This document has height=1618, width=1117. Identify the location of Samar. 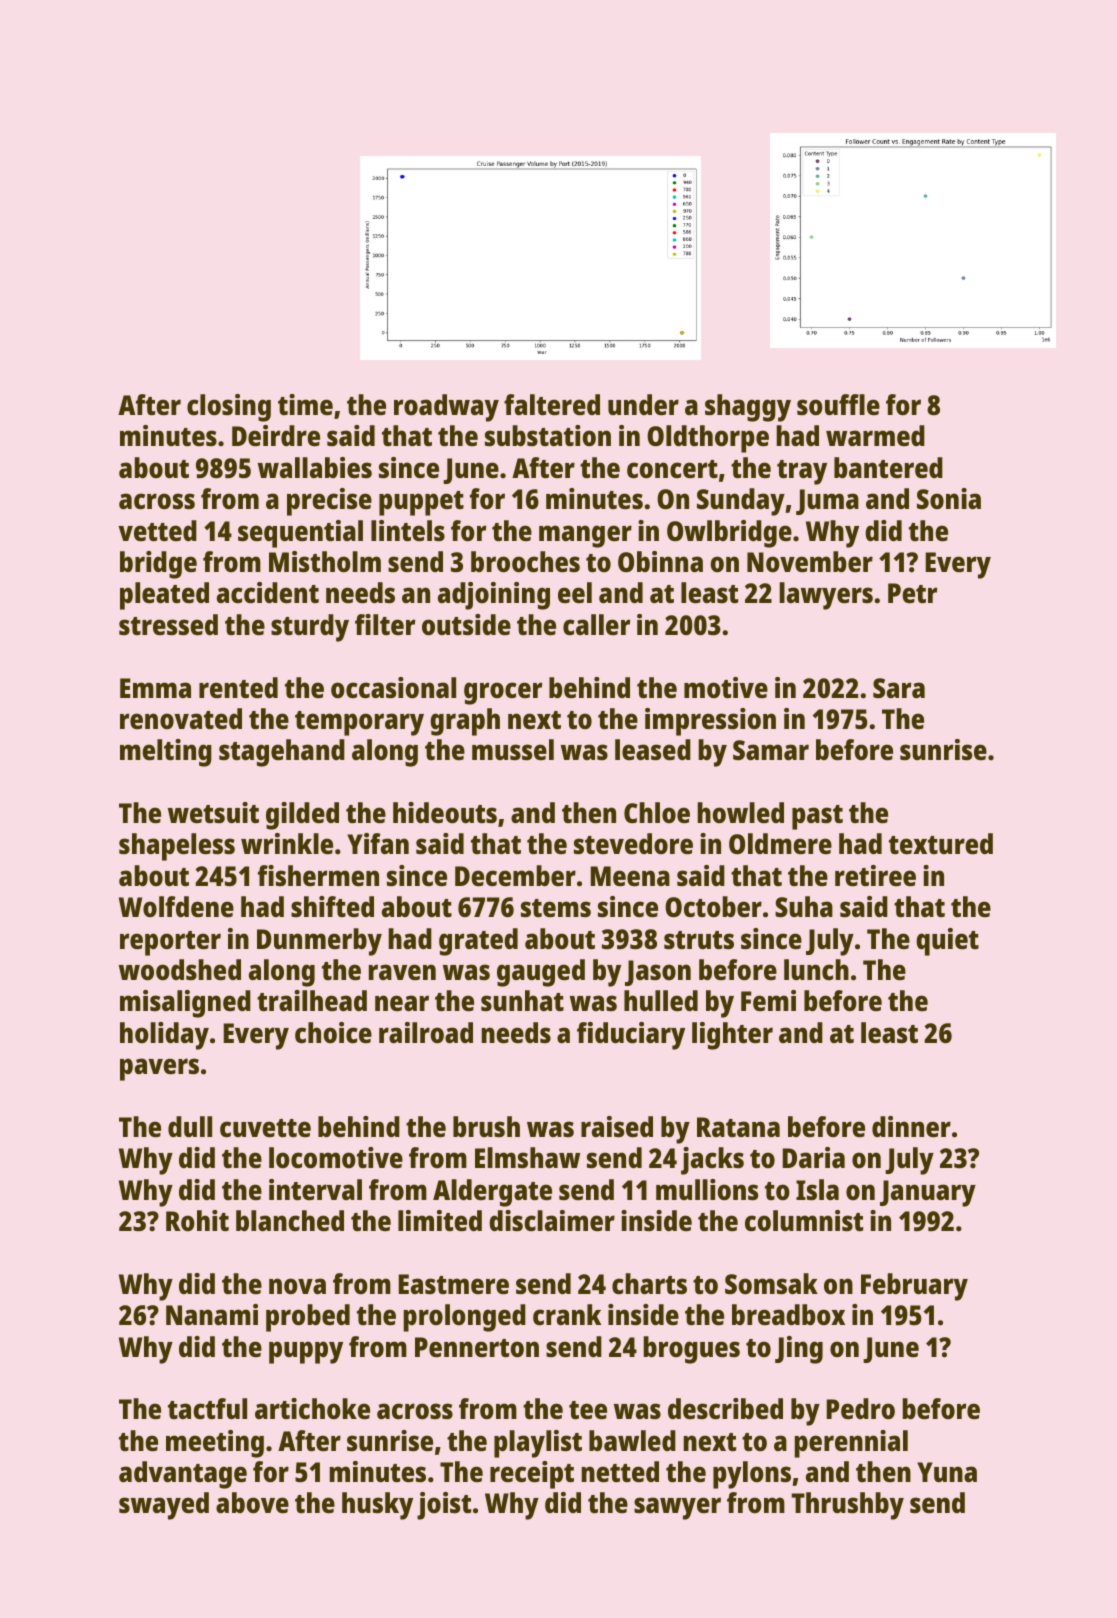
(771, 750).
